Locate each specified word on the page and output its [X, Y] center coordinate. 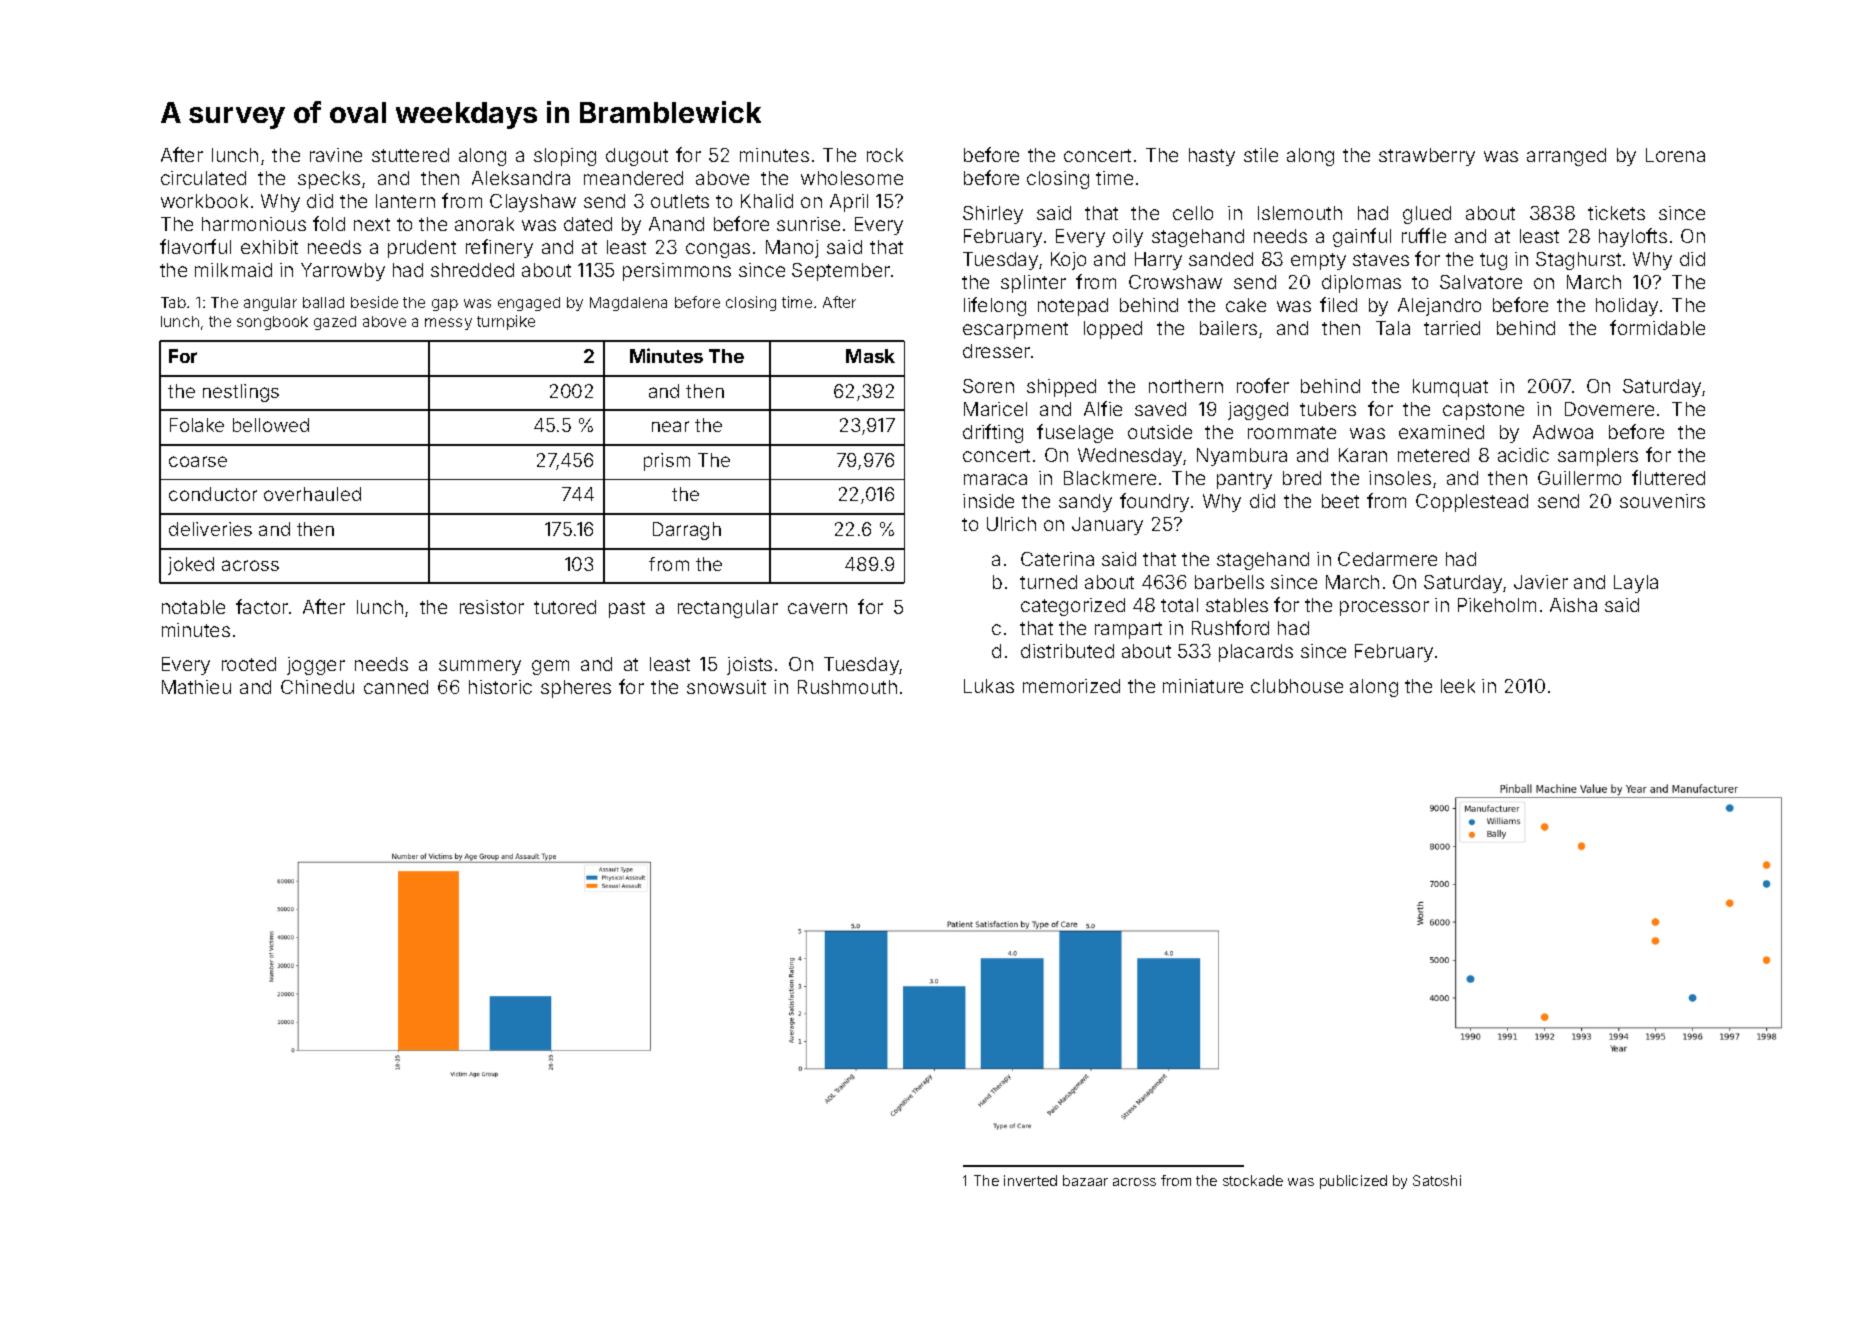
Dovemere [1609, 409]
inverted [1030, 1180]
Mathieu [196, 687]
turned [1048, 582]
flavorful [195, 246]
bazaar [1085, 1180]
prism [667, 462]
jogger [316, 666]
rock [885, 155]
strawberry [1427, 157]
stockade [1253, 1180]
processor [1384, 608]
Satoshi [1437, 1180]
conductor [213, 494]
